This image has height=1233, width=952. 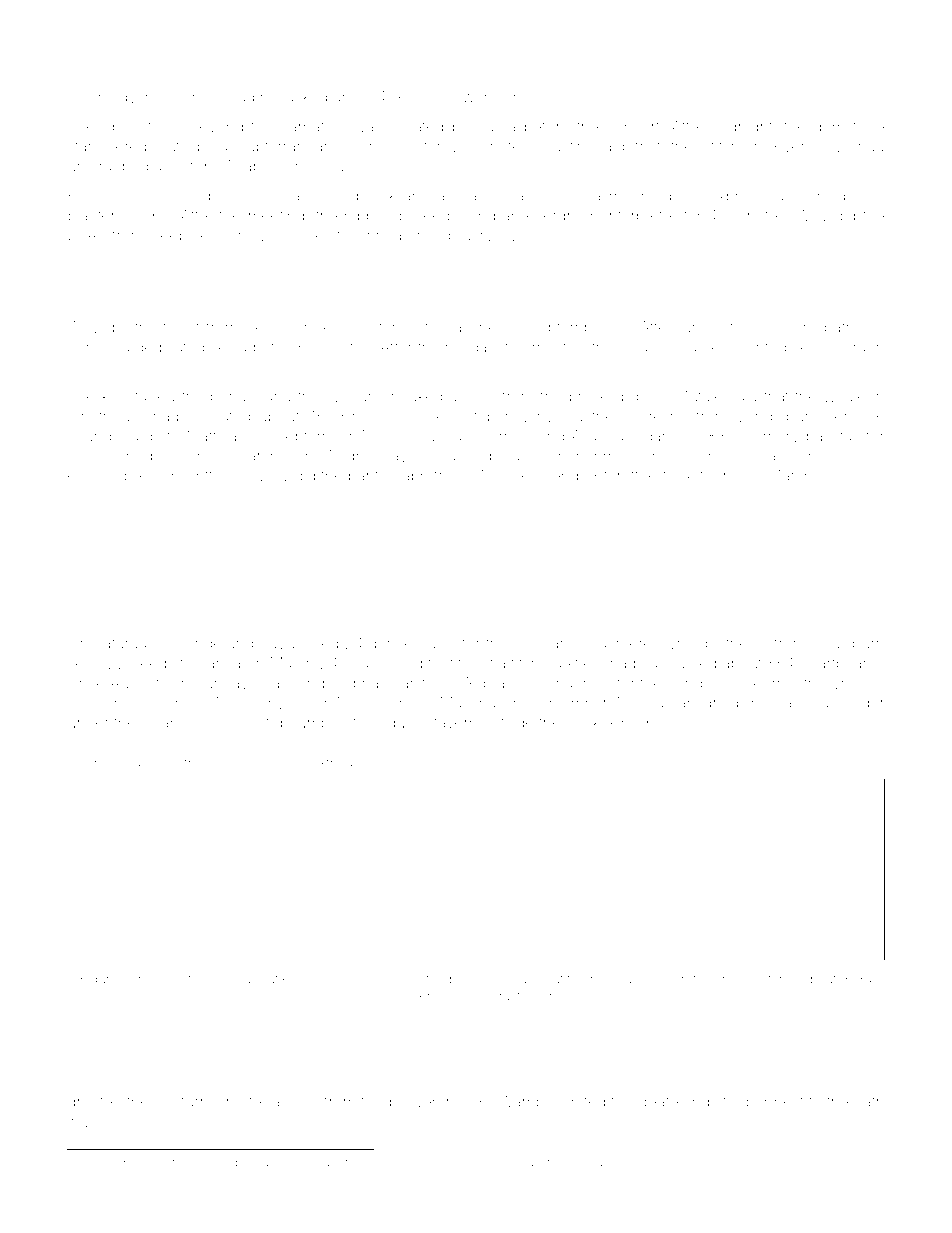 What do you see at coordinates (589, 723) in the image?
I see `cookie` at bounding box center [589, 723].
